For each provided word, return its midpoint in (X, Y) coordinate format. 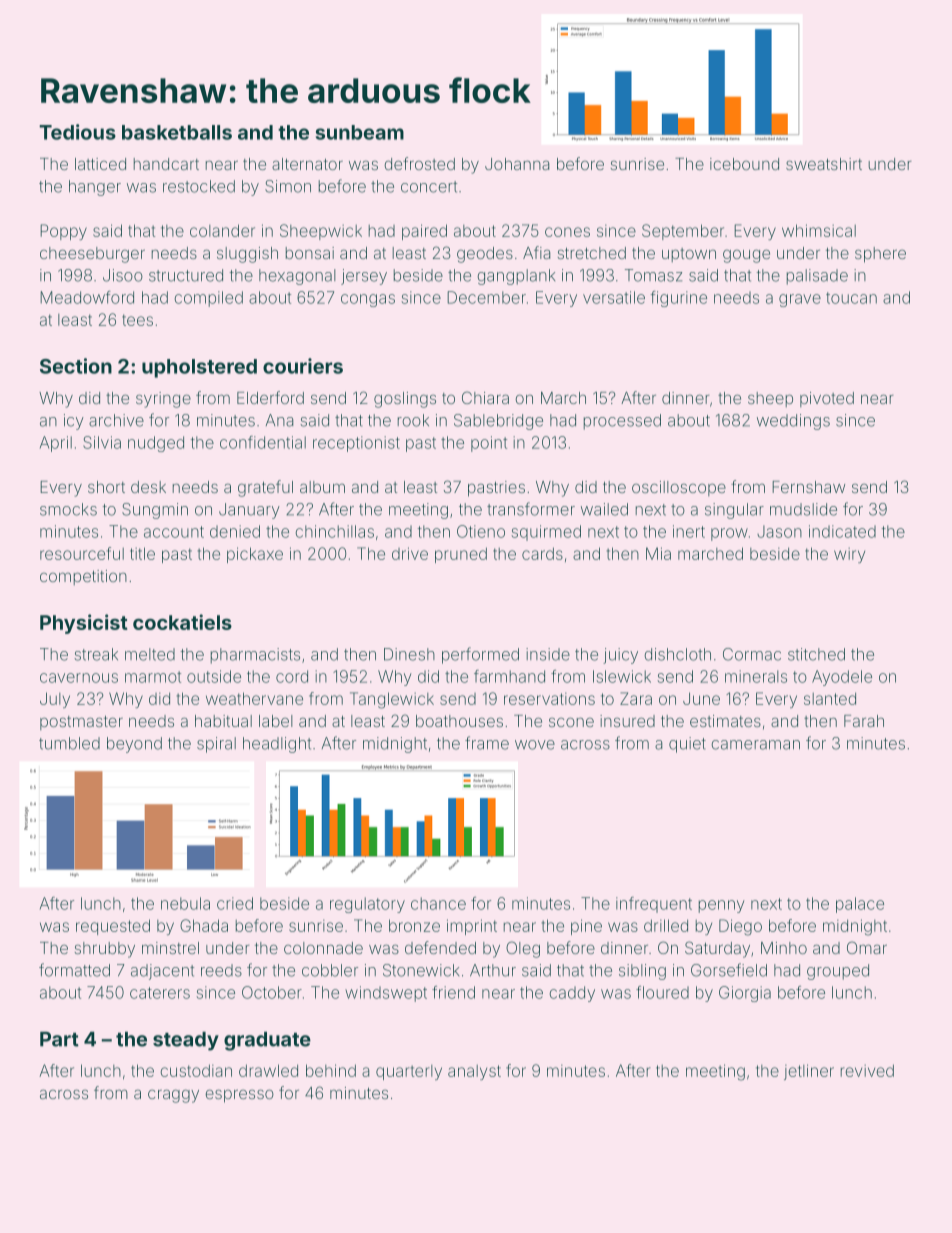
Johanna (517, 164)
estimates (725, 721)
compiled (209, 299)
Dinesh (409, 654)
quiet (687, 745)
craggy (173, 1096)
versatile (614, 297)
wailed (604, 509)
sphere (880, 255)
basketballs (177, 132)
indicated (842, 531)
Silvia (102, 442)
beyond (134, 745)
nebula (185, 903)
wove (535, 745)
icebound (744, 164)
